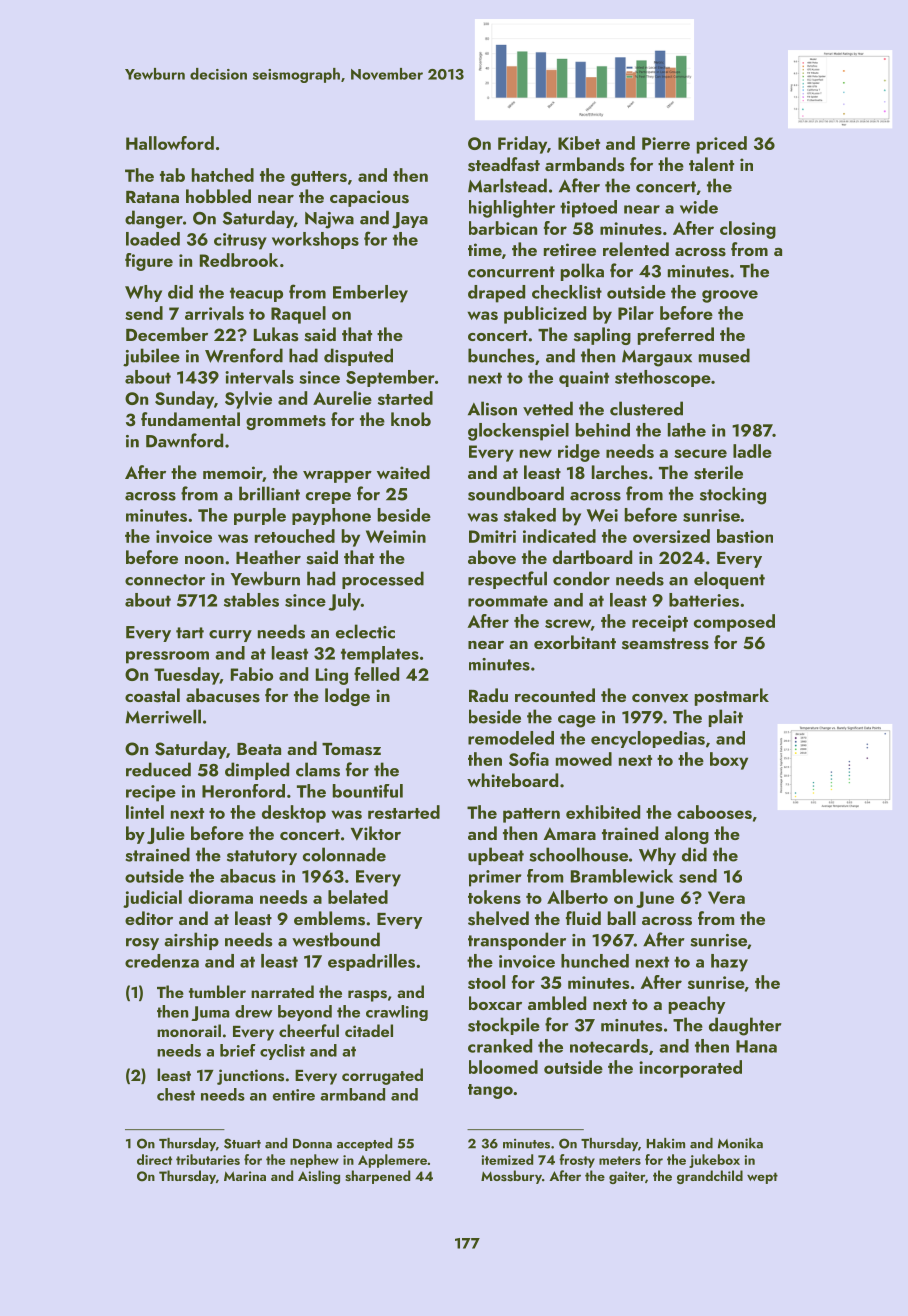 The width and height of the screenshot is (908, 1316). Describe the element at coordinates (595, 961) in the screenshot. I see `hunched` at that location.
